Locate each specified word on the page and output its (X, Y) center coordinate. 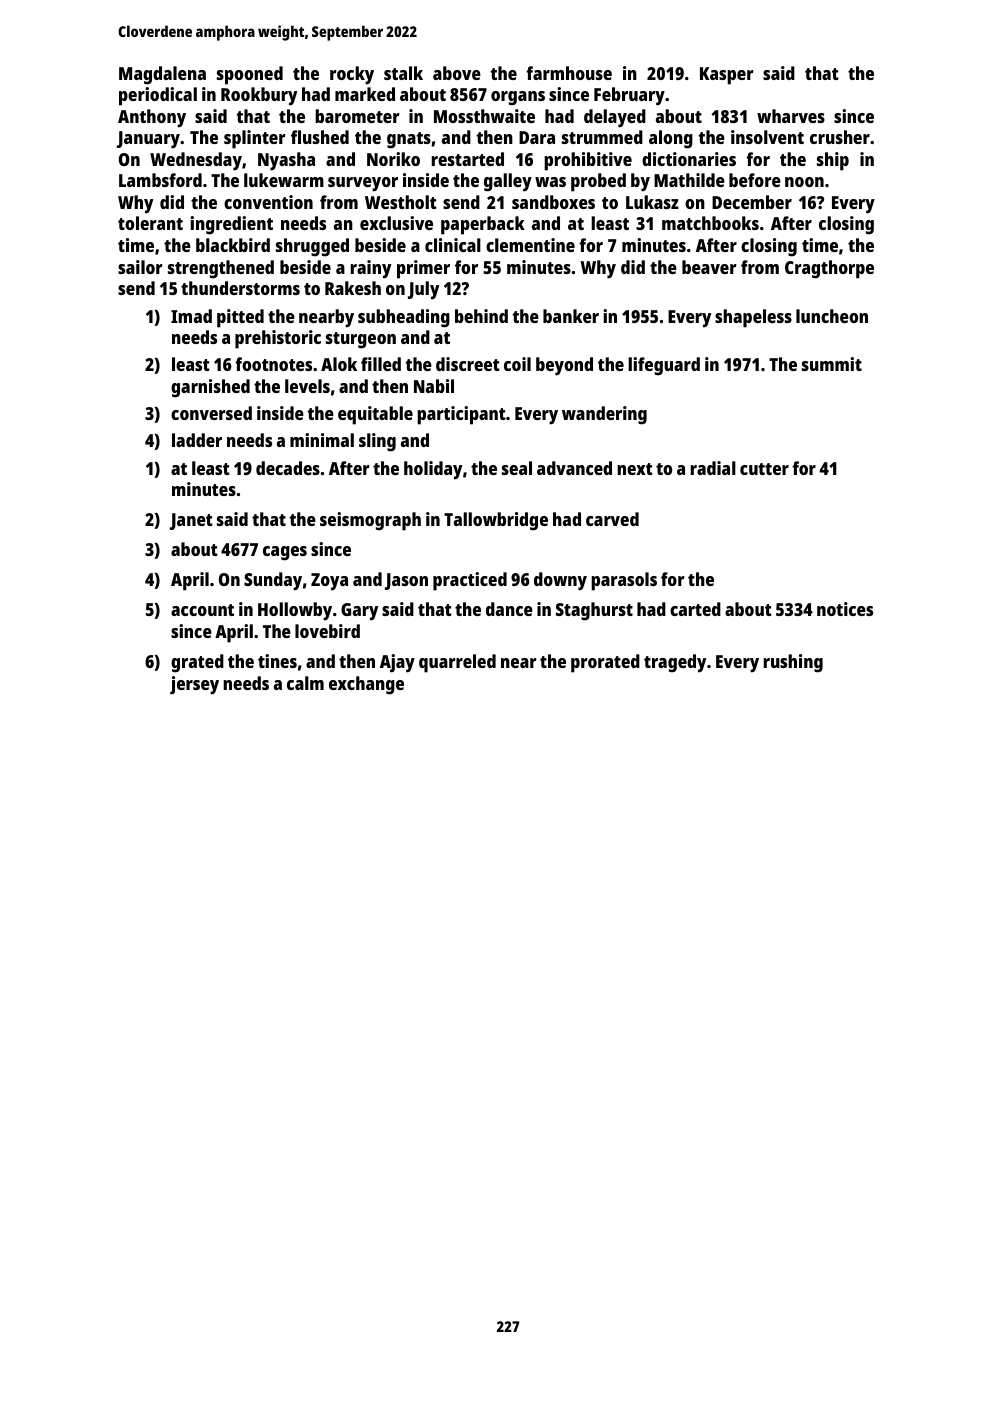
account (202, 610)
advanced (574, 468)
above (457, 73)
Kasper (727, 76)
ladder (197, 440)
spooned (250, 75)
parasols (624, 581)
